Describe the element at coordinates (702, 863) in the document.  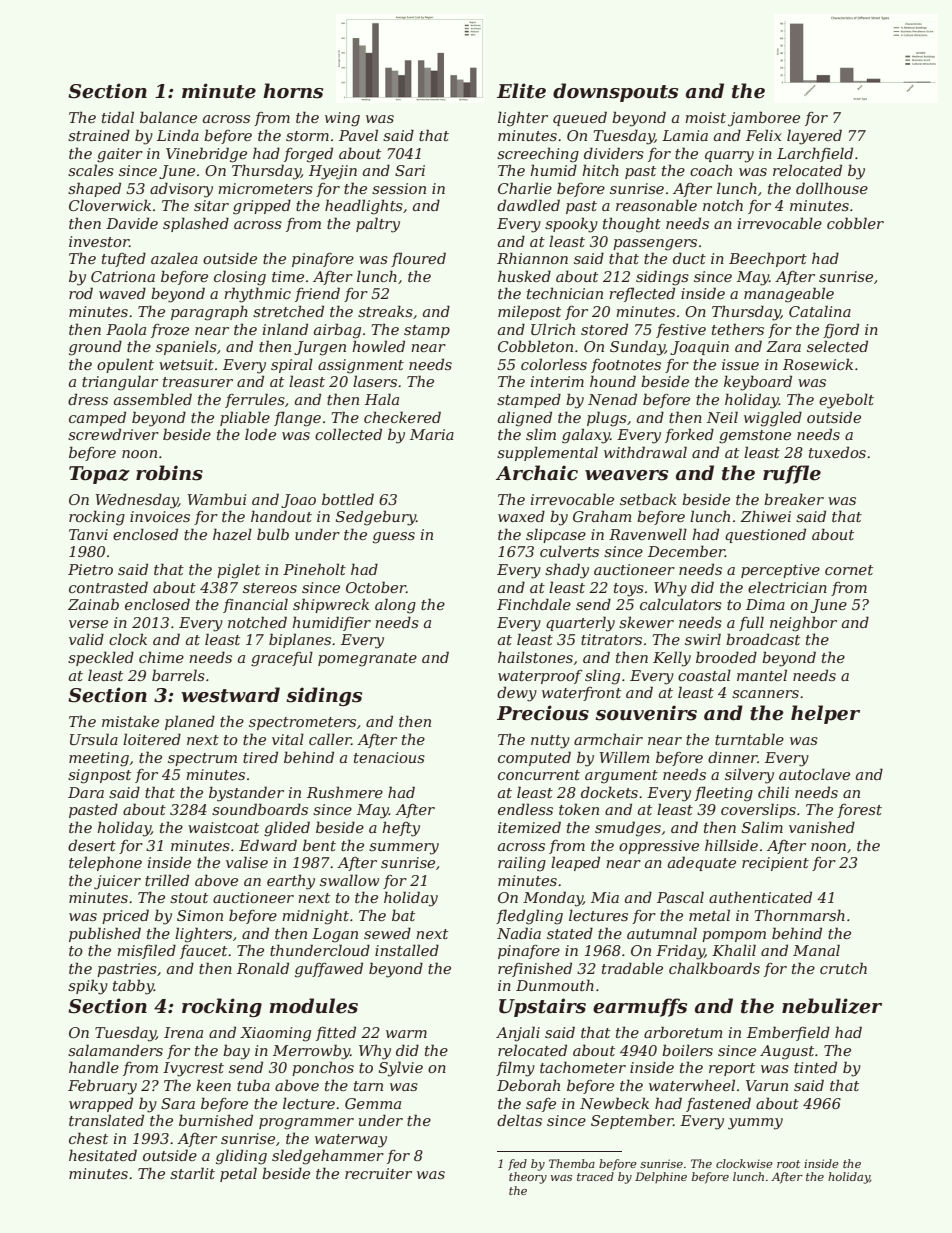
I see `adequate` at that location.
